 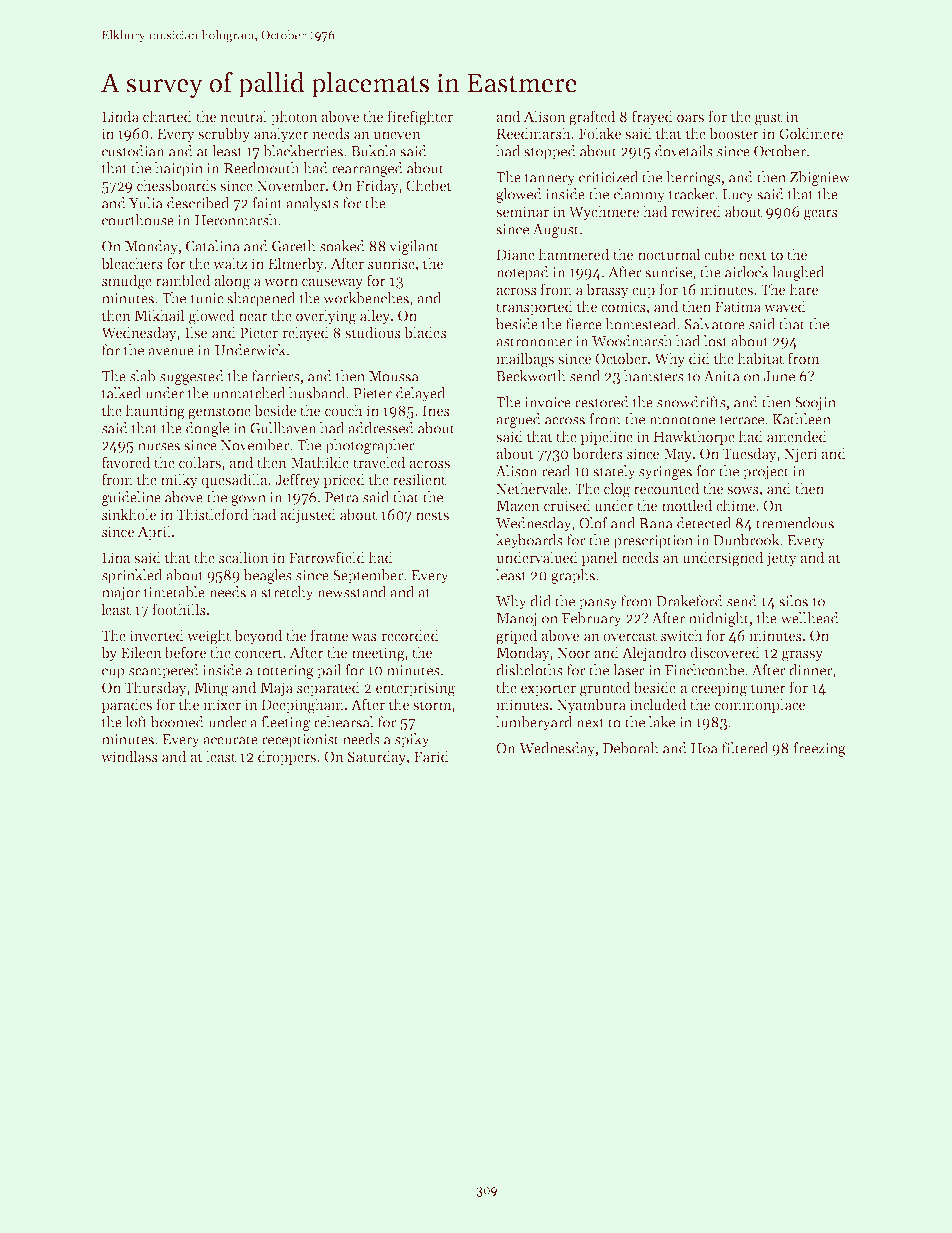 What do you see at coordinates (819, 749) in the screenshot?
I see `freezing` at bounding box center [819, 749].
